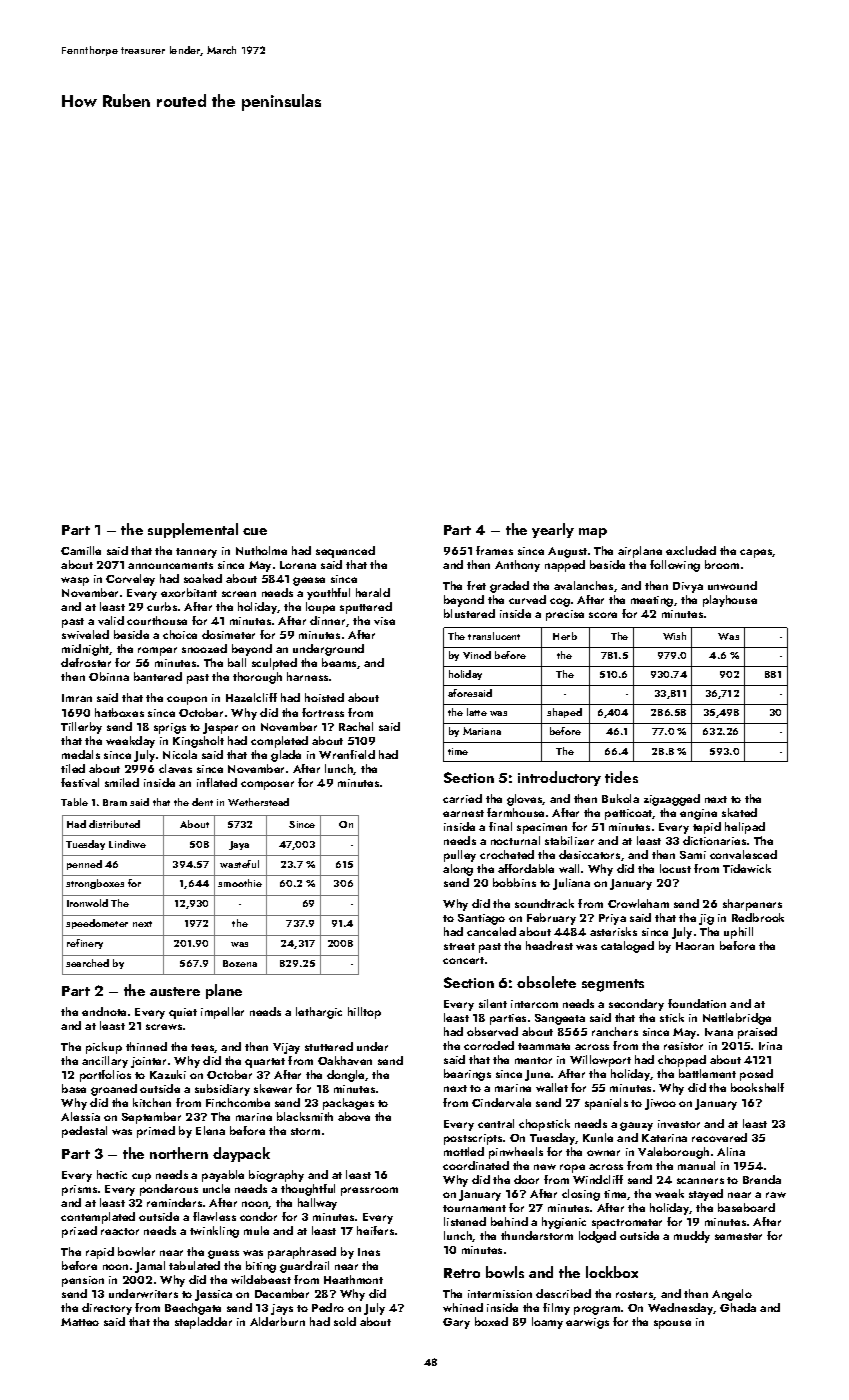 This screenshot has width=849, height=1400. Describe the element at coordinates (202, 1047) in the screenshot. I see `tees` at that location.
